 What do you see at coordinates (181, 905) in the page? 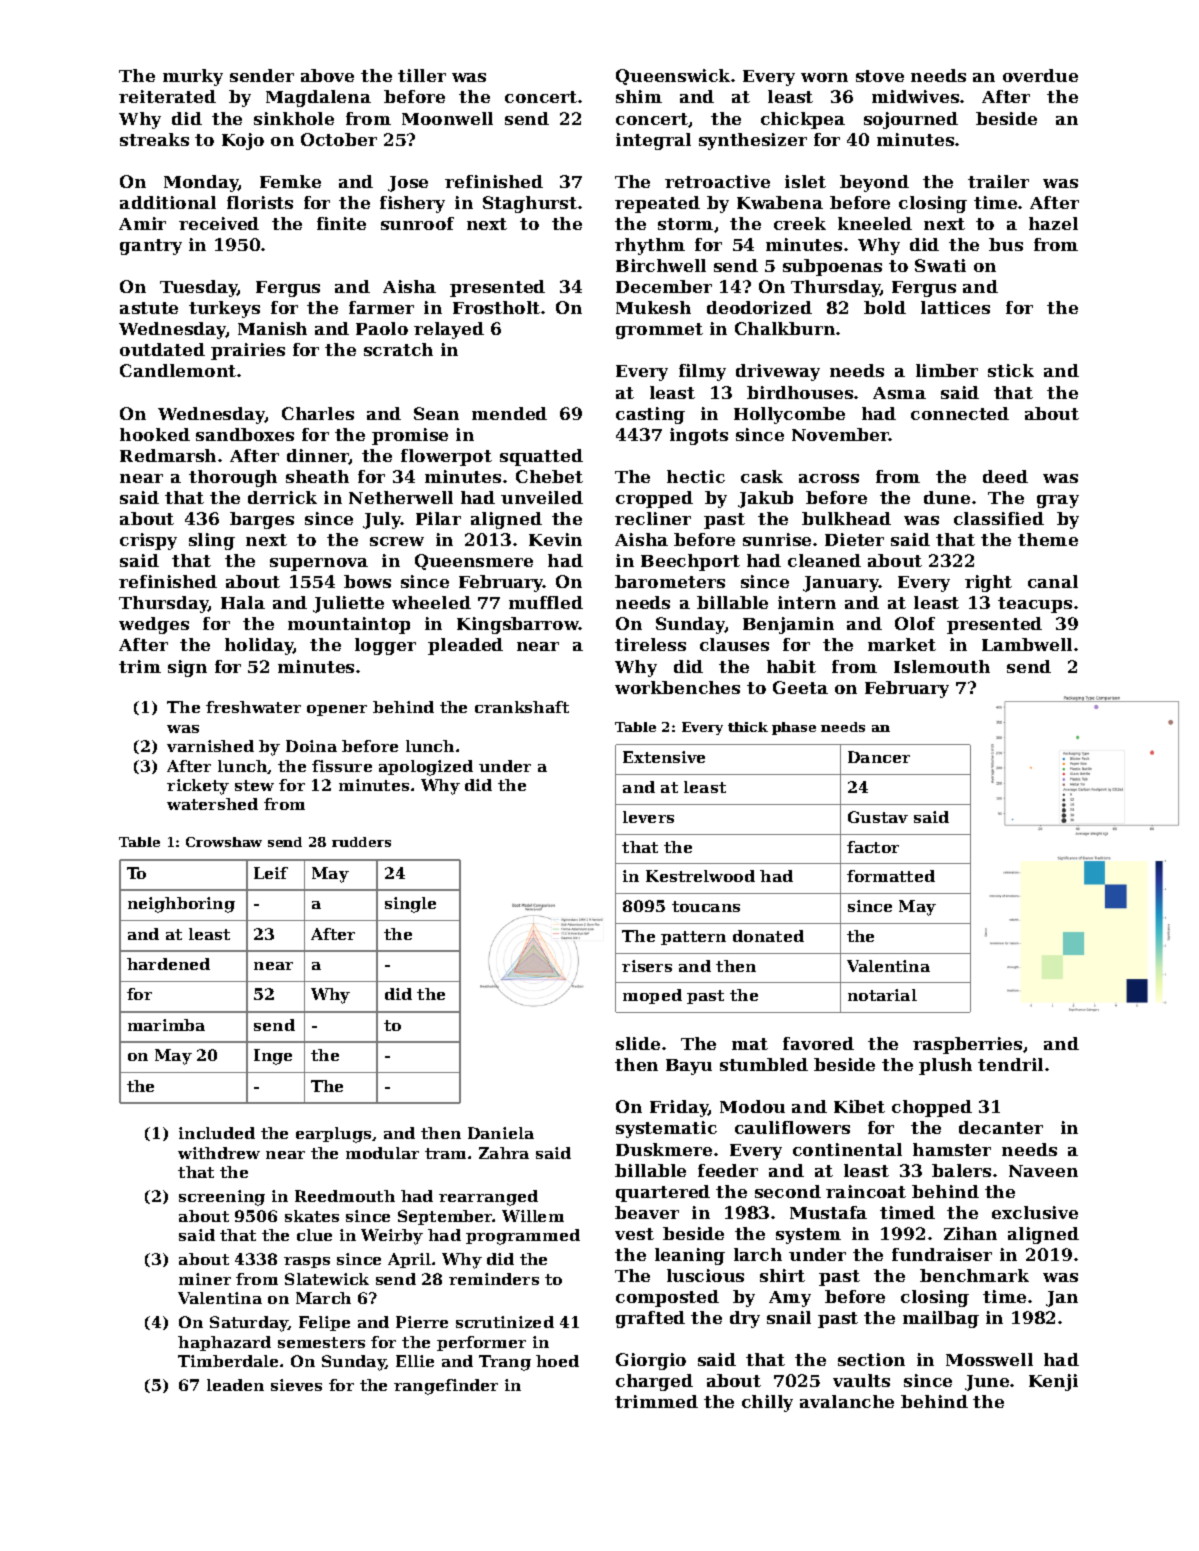
I see `neighboring` at bounding box center [181, 905].
